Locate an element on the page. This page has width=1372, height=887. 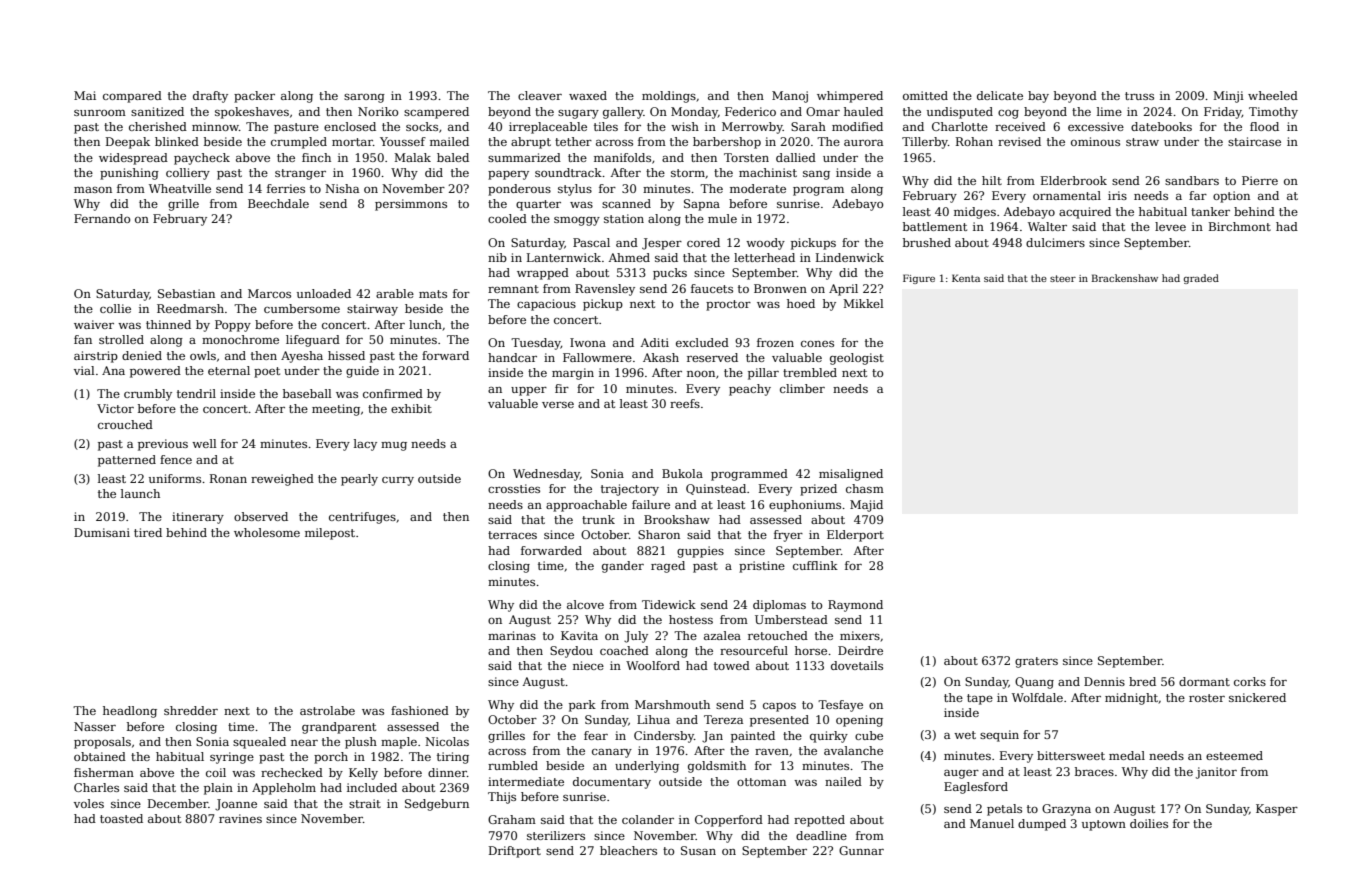
cumbersome is located at coordinates (302, 308).
